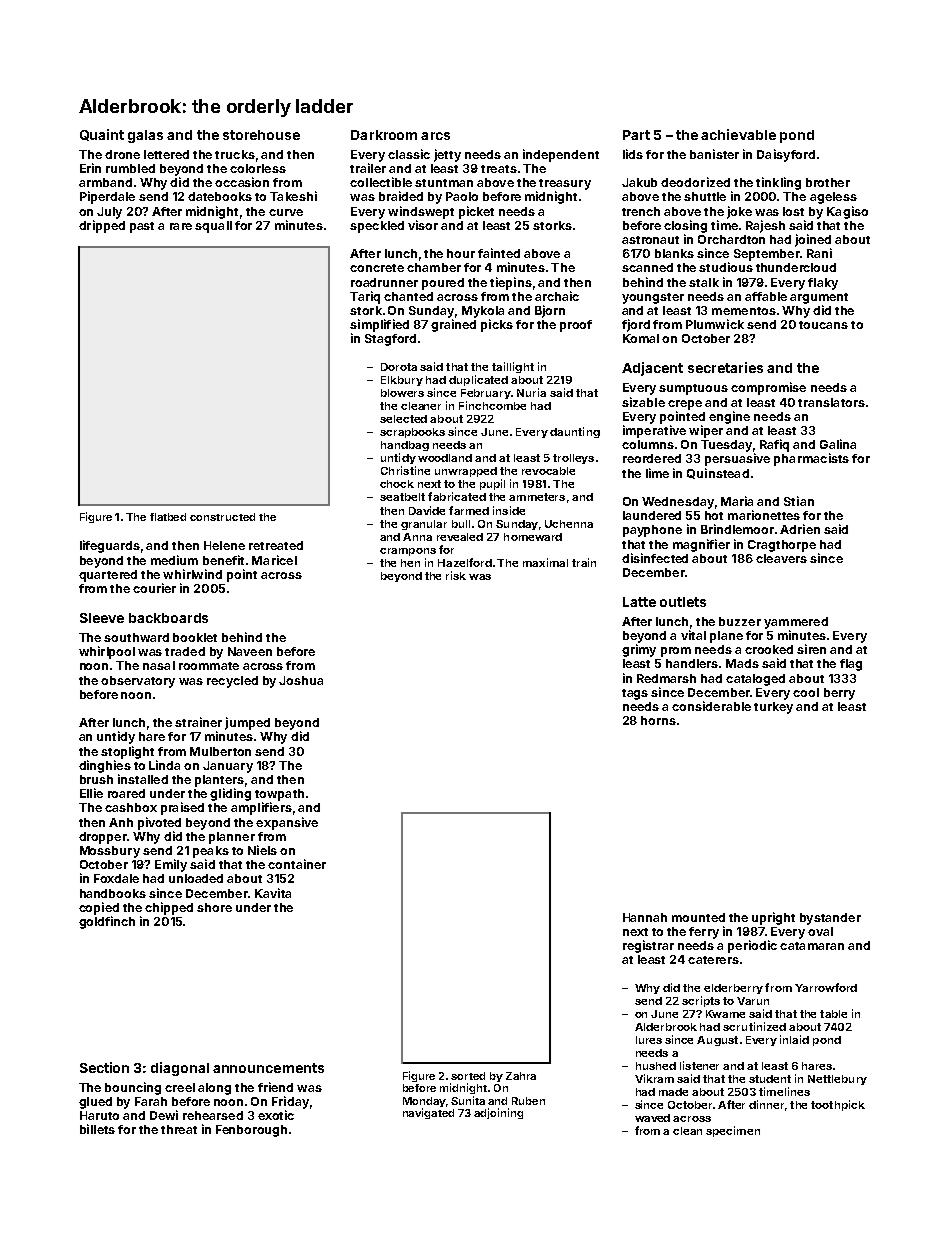 The width and height of the screenshot is (952, 1233). I want to click on Quinstead, so click(718, 473).
